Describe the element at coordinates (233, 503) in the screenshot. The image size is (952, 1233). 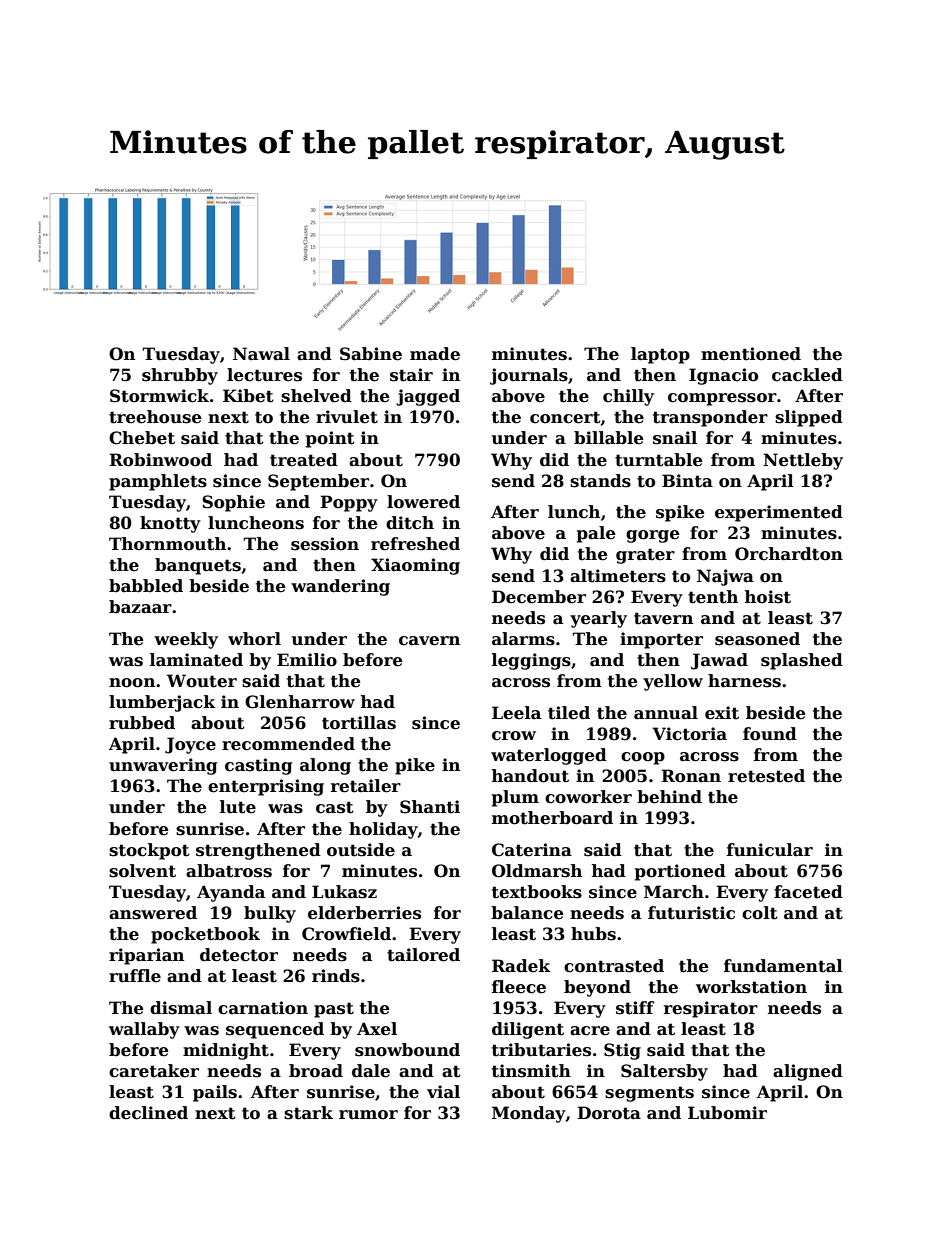
I see `Sophie` at that location.
